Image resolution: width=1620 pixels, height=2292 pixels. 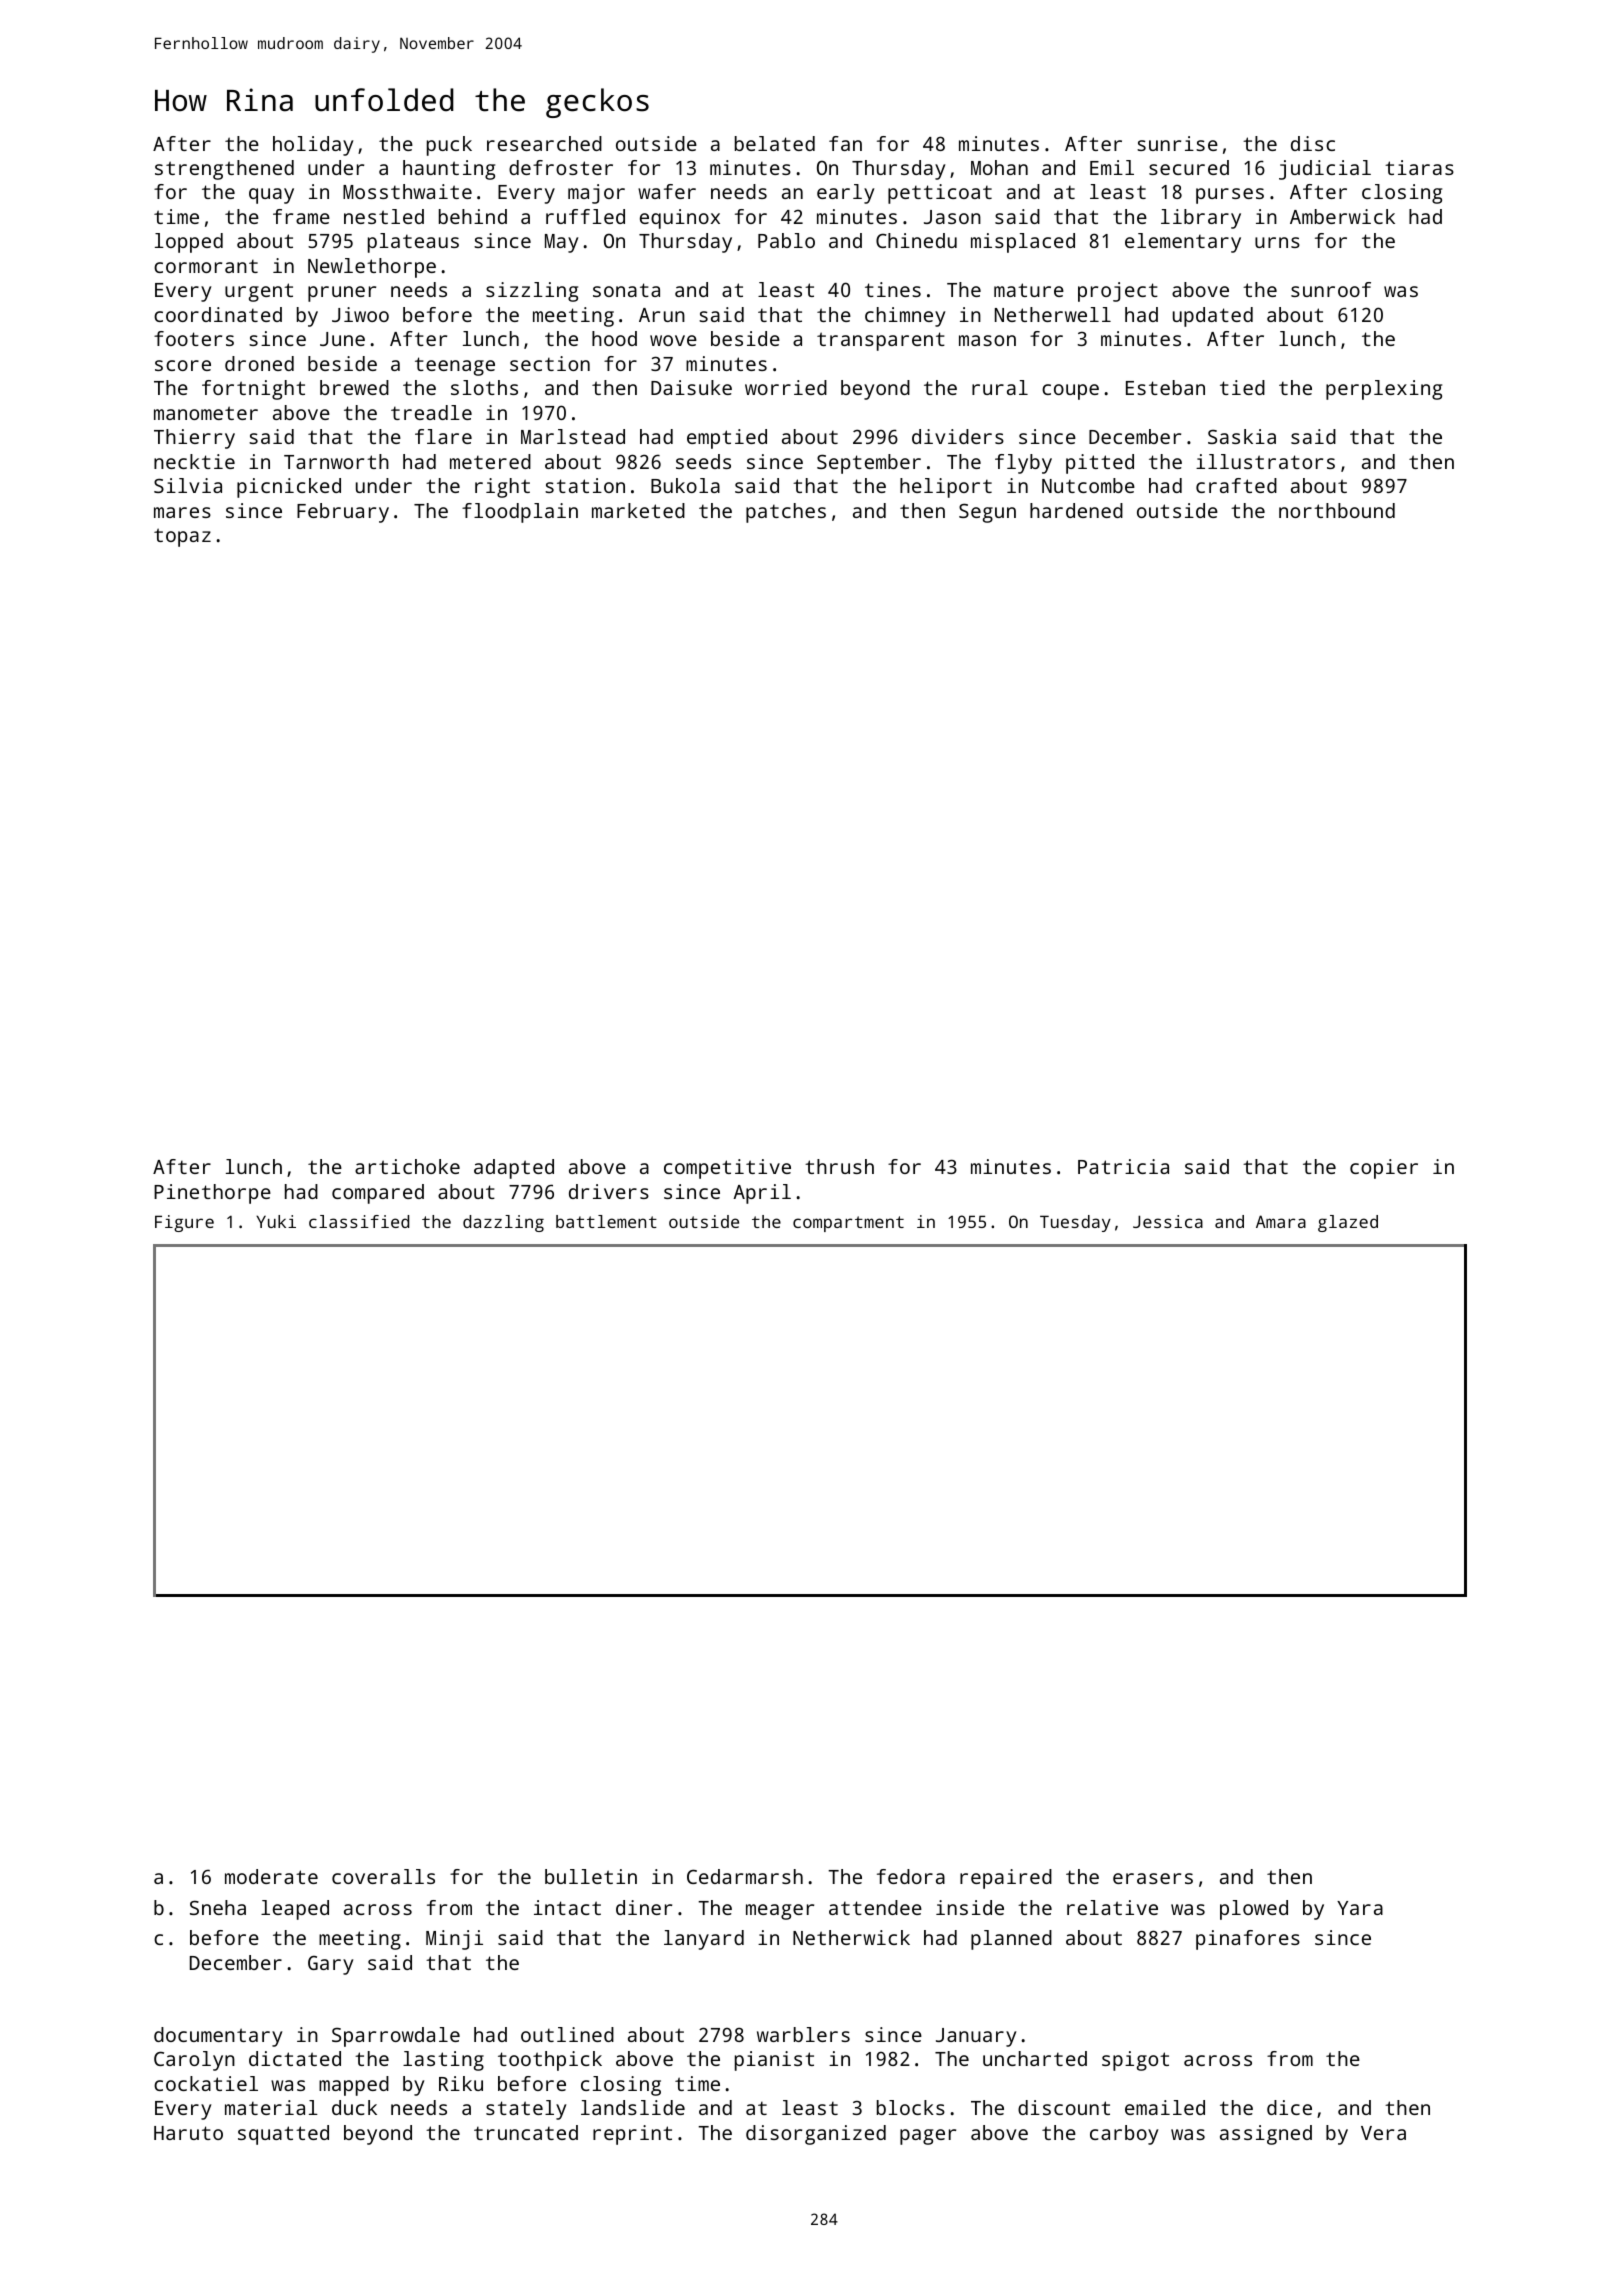 I want to click on marketed, so click(x=638, y=510).
